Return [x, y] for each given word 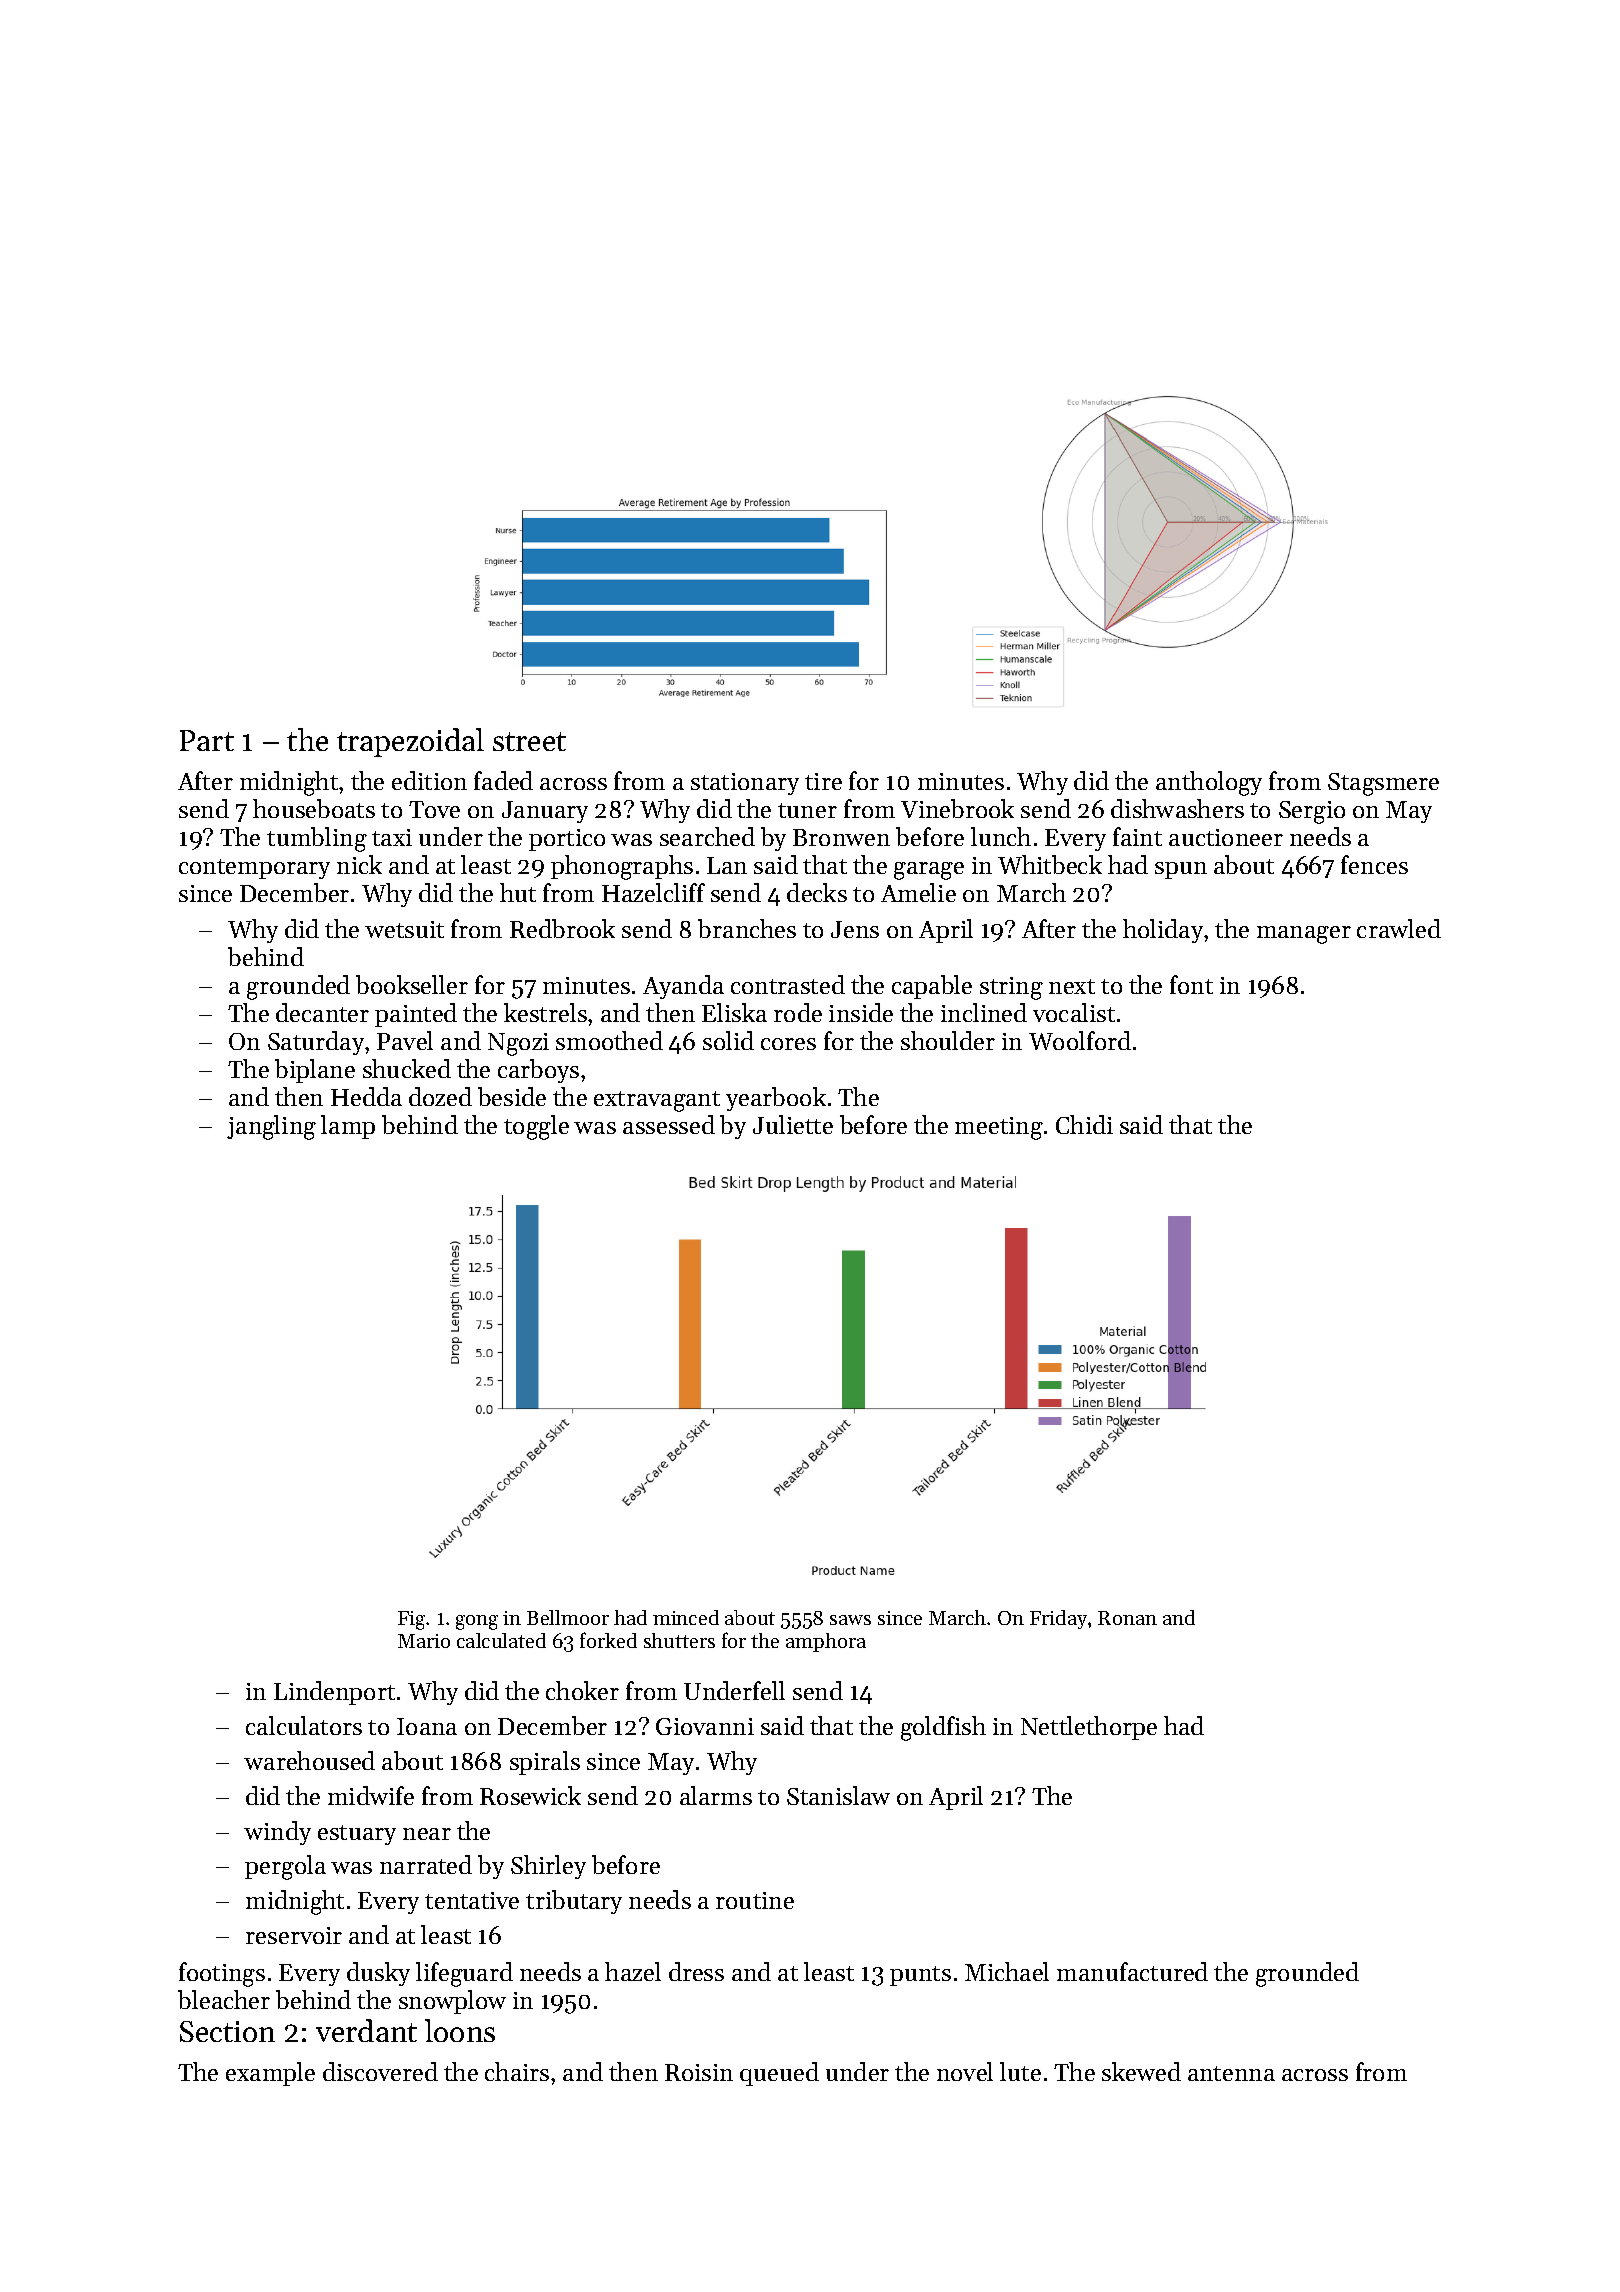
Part [207, 740]
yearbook [776, 1099]
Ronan [1127, 1618]
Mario [424, 1641]
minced [686, 1617]
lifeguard [464, 1974]
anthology [1209, 783]
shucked [407, 1068]
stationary [745, 784]
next [1072, 986]
